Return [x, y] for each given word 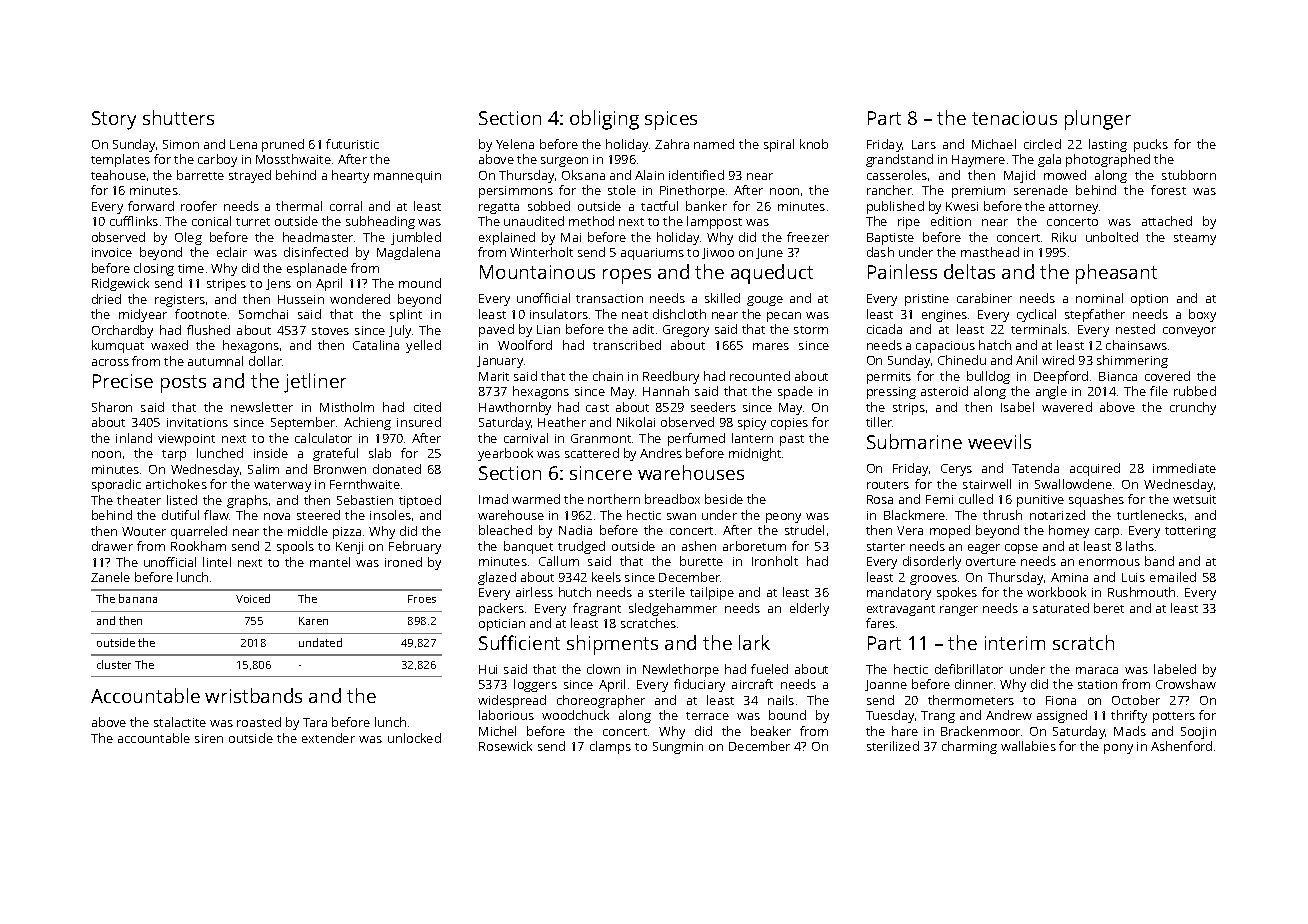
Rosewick [505, 746]
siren [209, 738]
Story [114, 120]
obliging [604, 120]
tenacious [1014, 118]
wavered [1067, 407]
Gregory [686, 331]
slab [380, 453]
